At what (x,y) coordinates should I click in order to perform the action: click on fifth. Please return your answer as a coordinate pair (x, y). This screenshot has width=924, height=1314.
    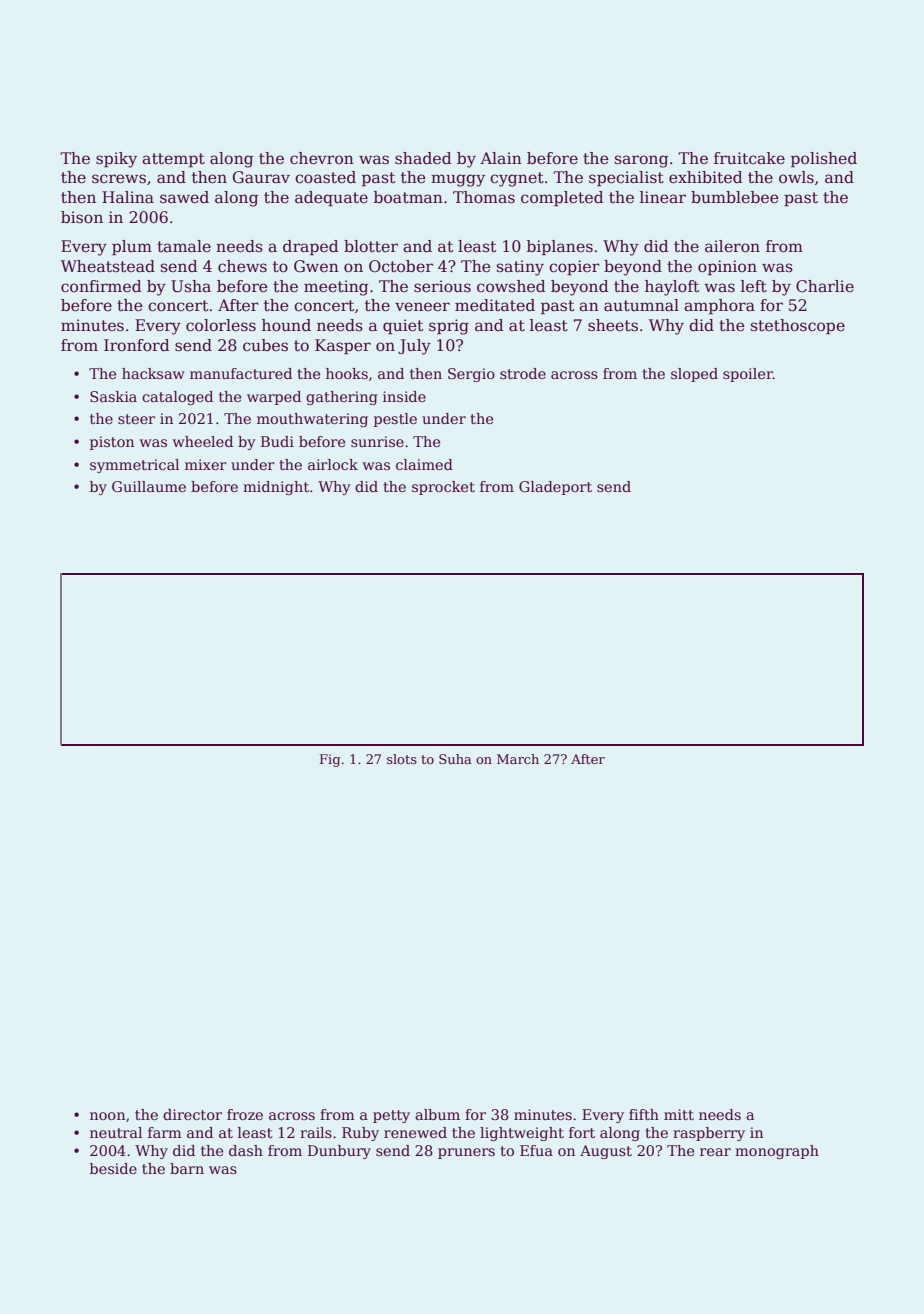
    Looking at the image, I should click on (644, 1114).
